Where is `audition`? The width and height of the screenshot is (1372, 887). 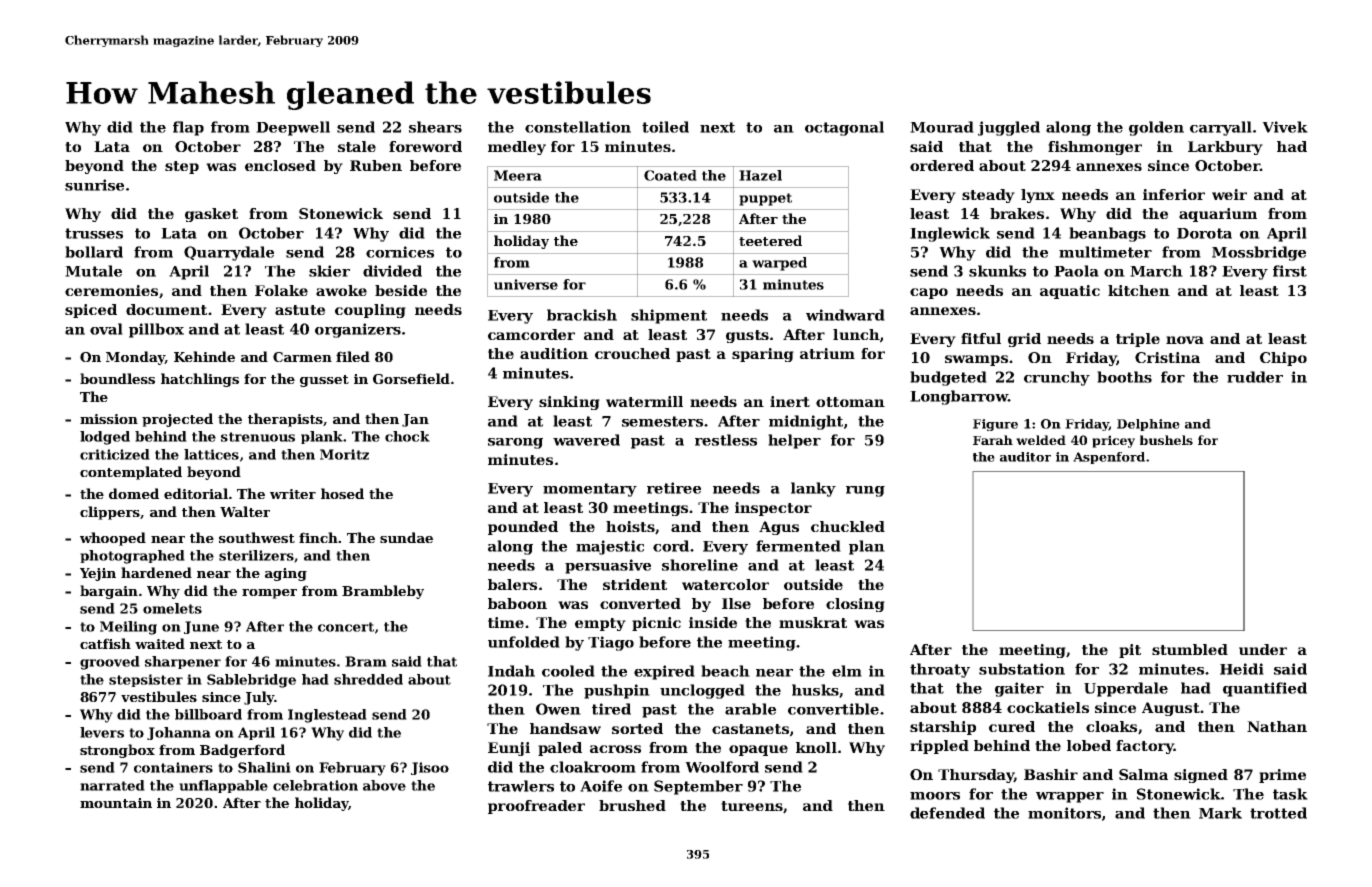 audition is located at coordinates (554, 353).
